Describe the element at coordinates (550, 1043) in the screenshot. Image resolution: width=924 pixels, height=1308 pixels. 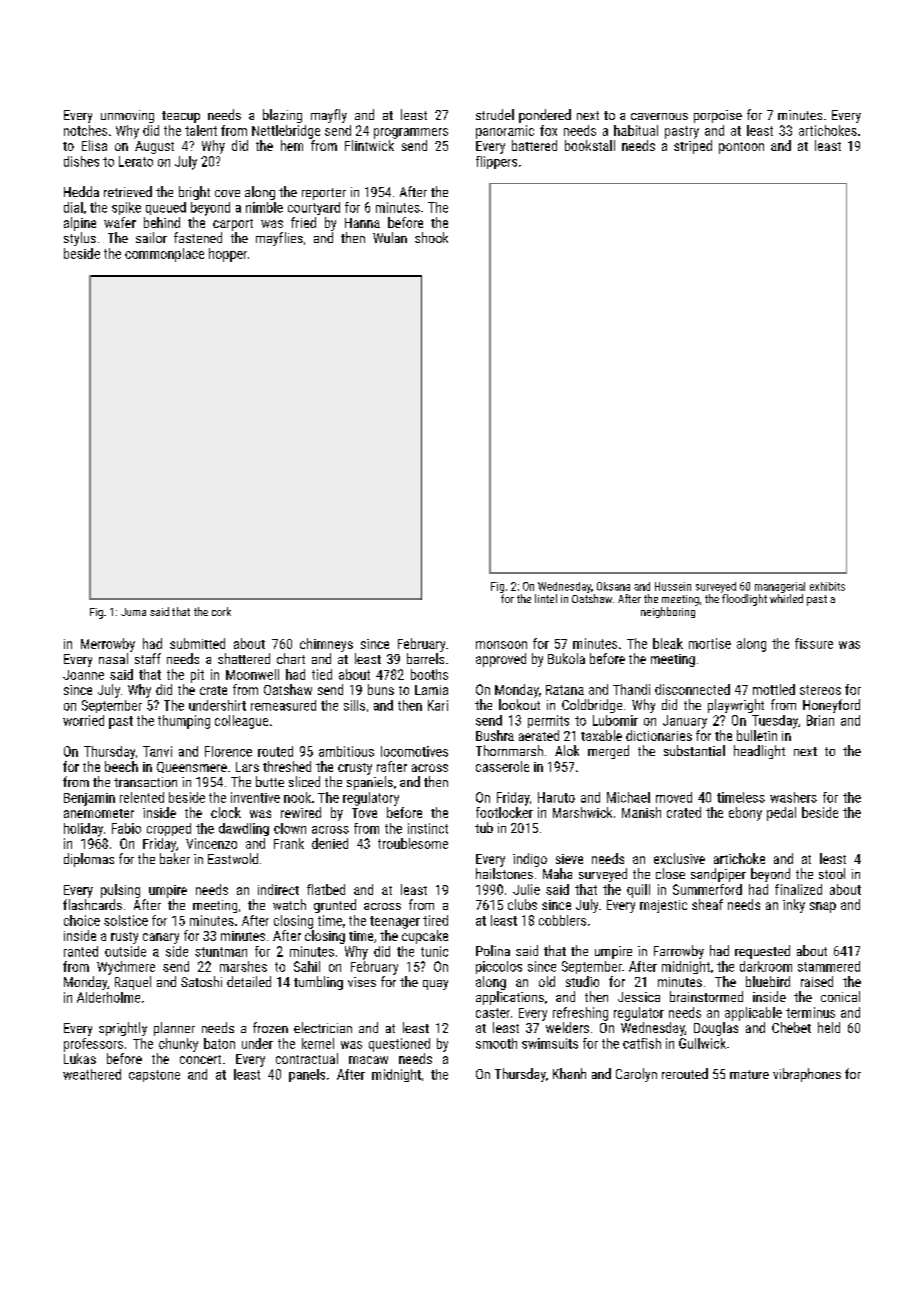
I see `swimsuits` at that location.
